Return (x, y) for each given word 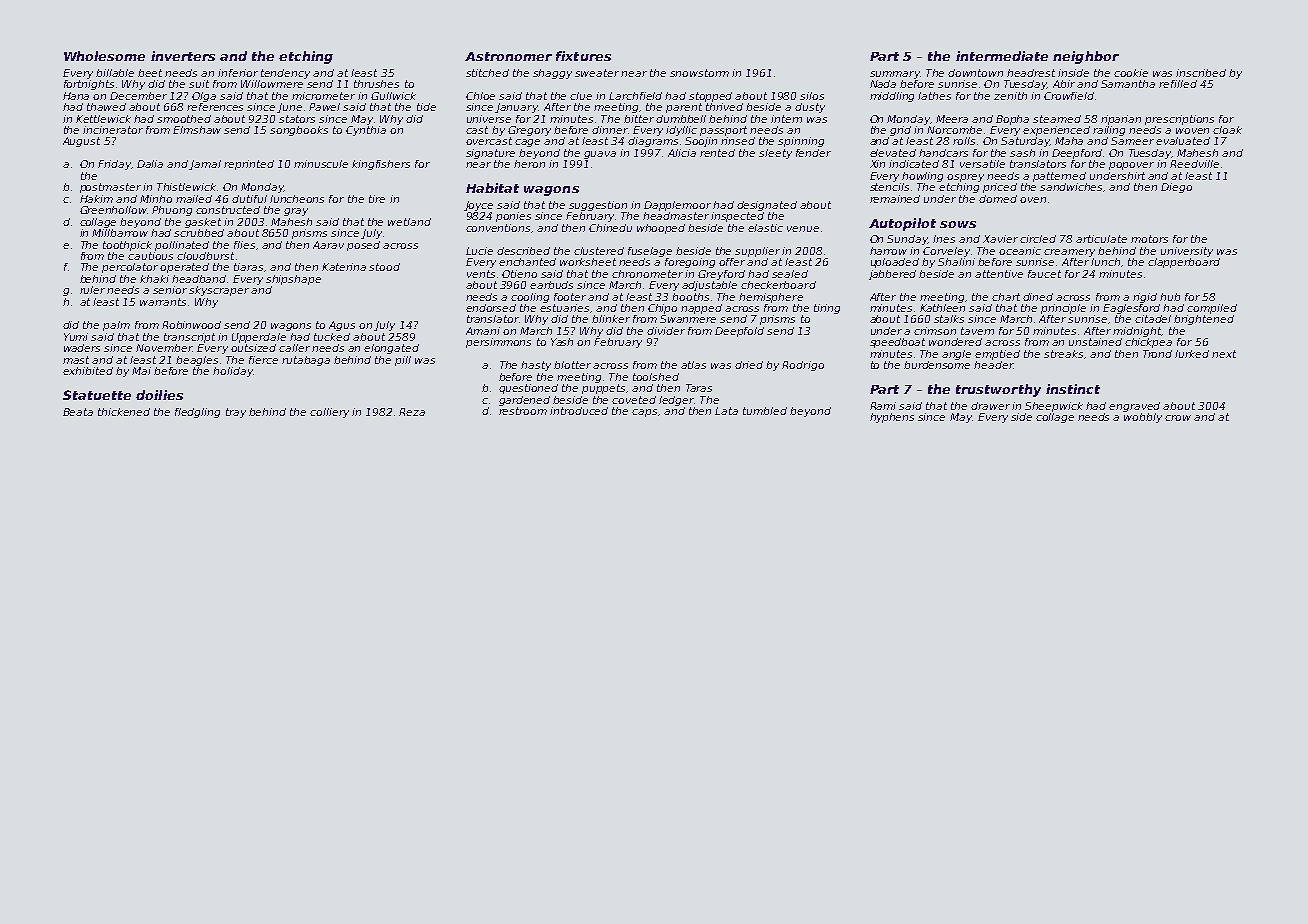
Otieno (519, 274)
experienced (1056, 131)
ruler (92, 290)
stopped (710, 97)
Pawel (324, 107)
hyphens (892, 418)
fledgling (197, 413)
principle (1063, 309)
